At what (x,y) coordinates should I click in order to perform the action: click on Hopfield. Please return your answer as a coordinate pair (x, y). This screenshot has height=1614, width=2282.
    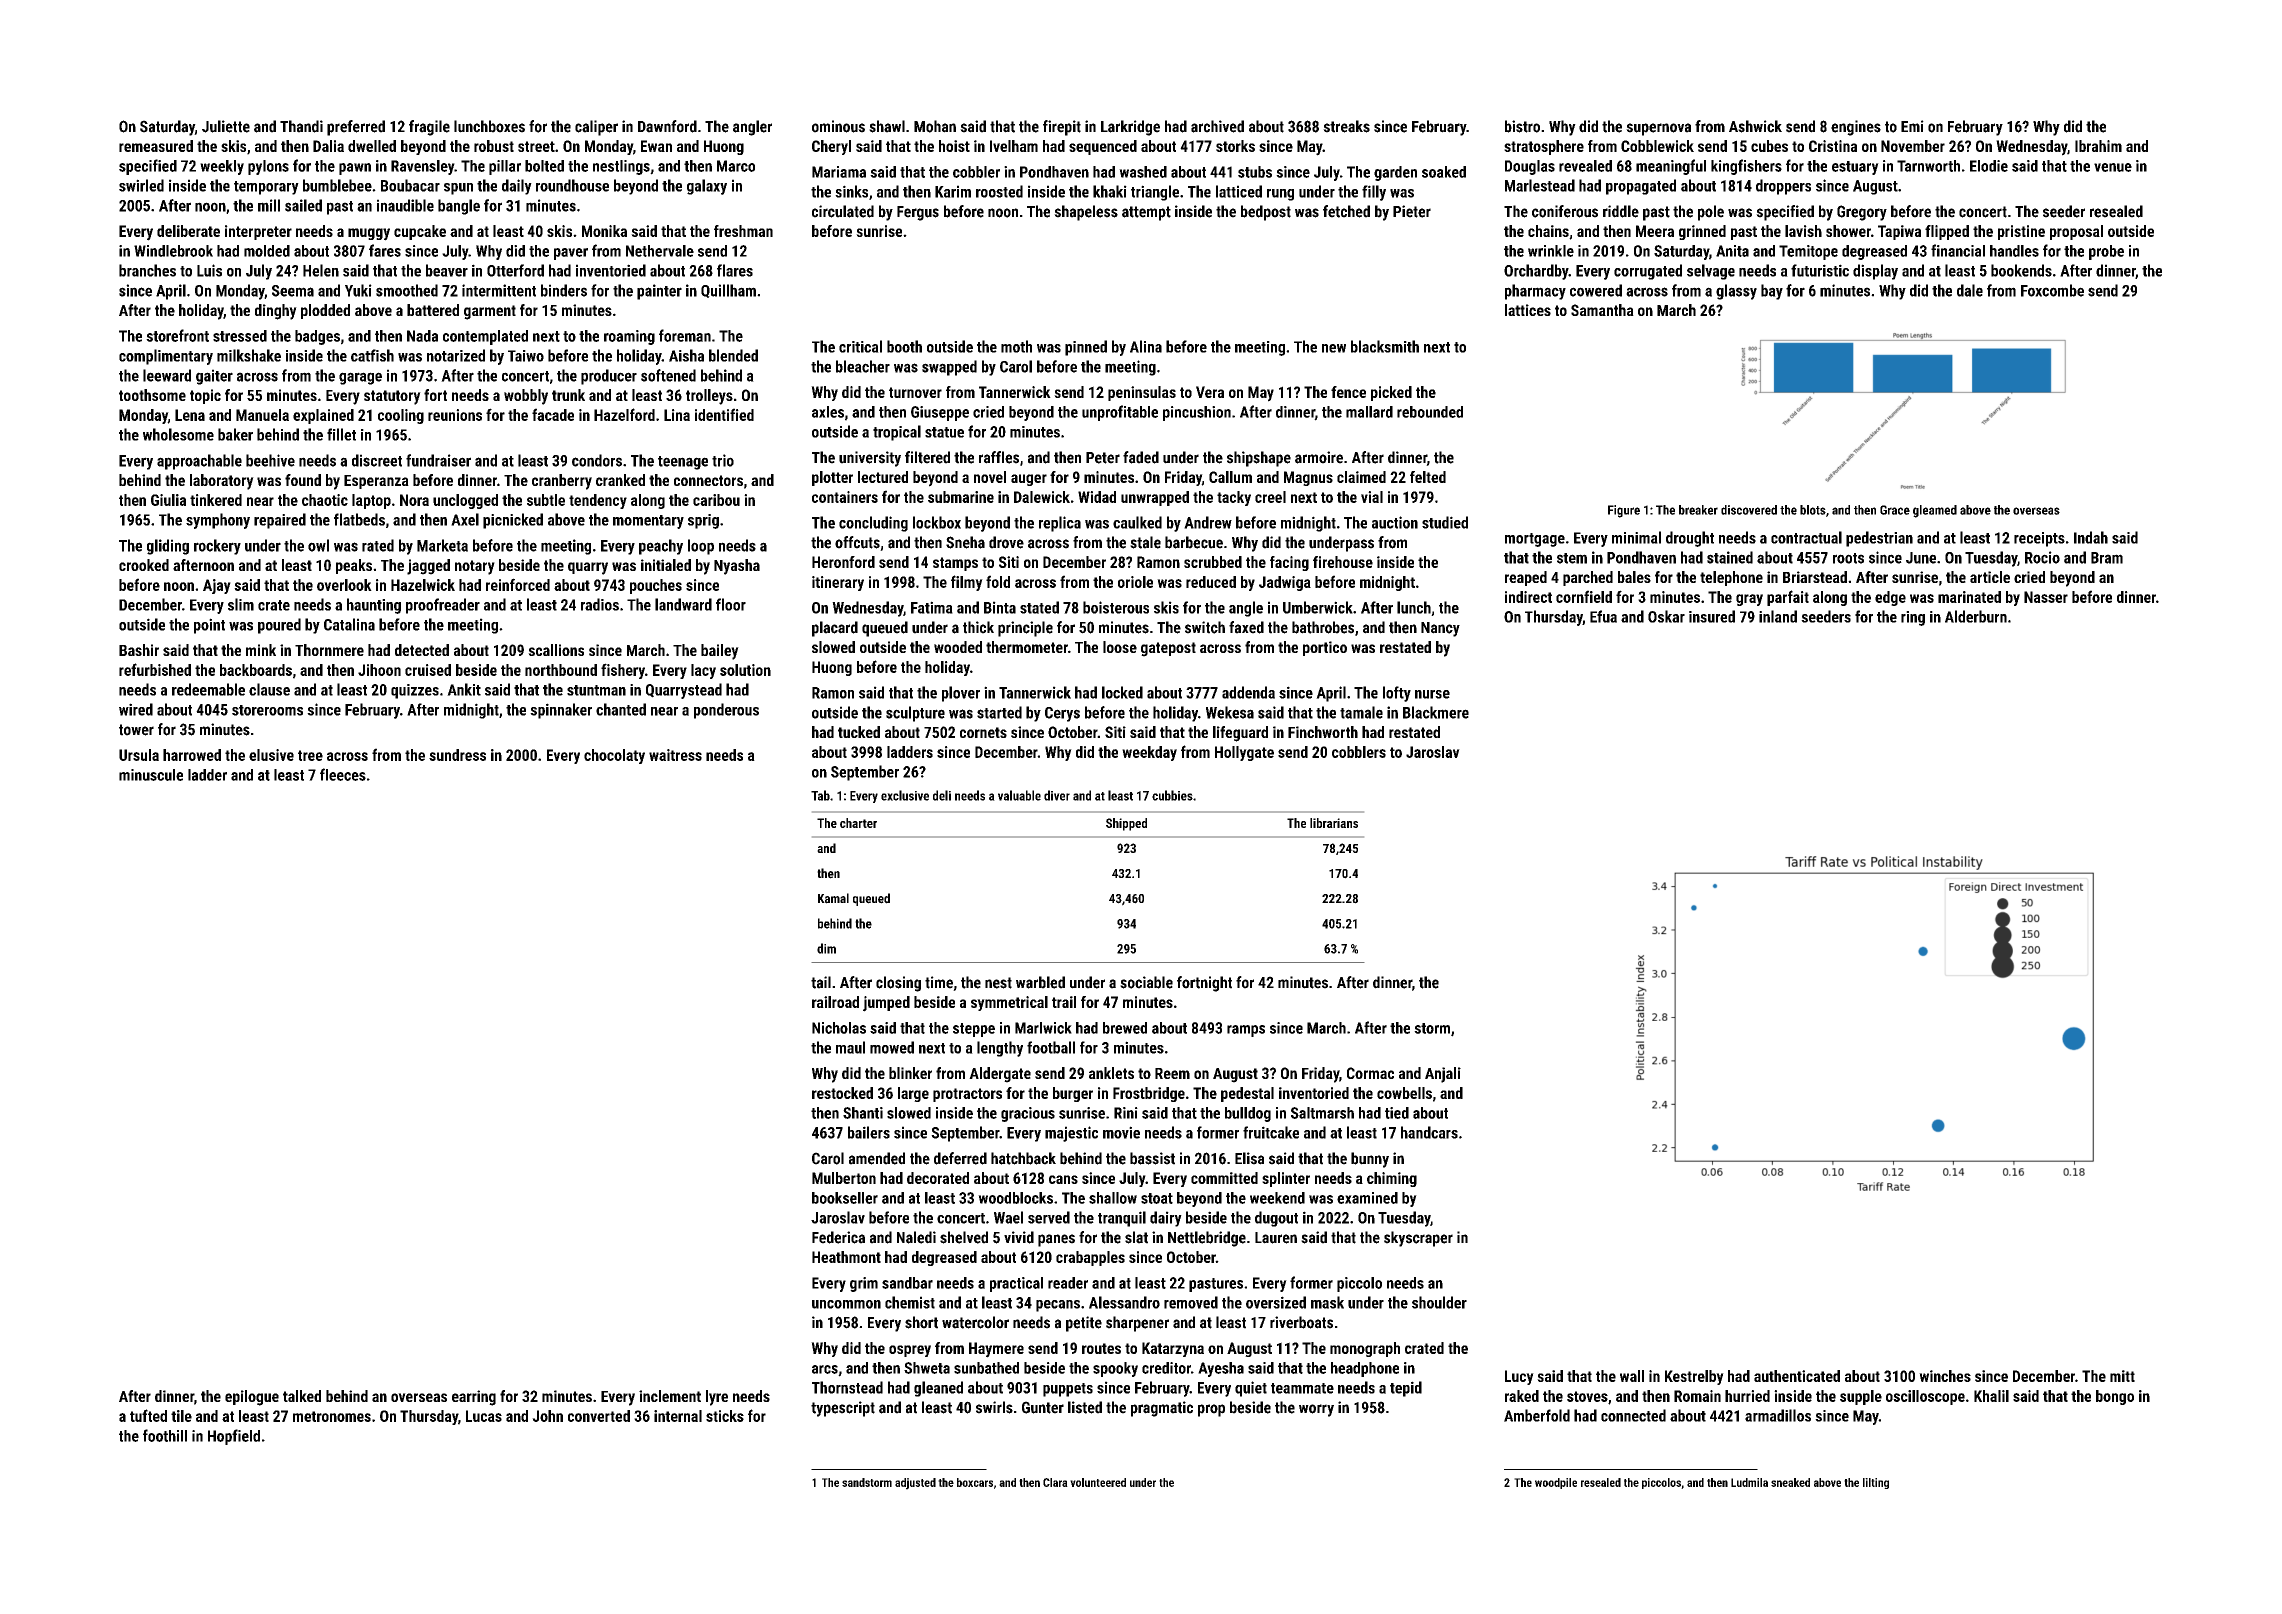
    Looking at the image, I should click on (234, 1437).
